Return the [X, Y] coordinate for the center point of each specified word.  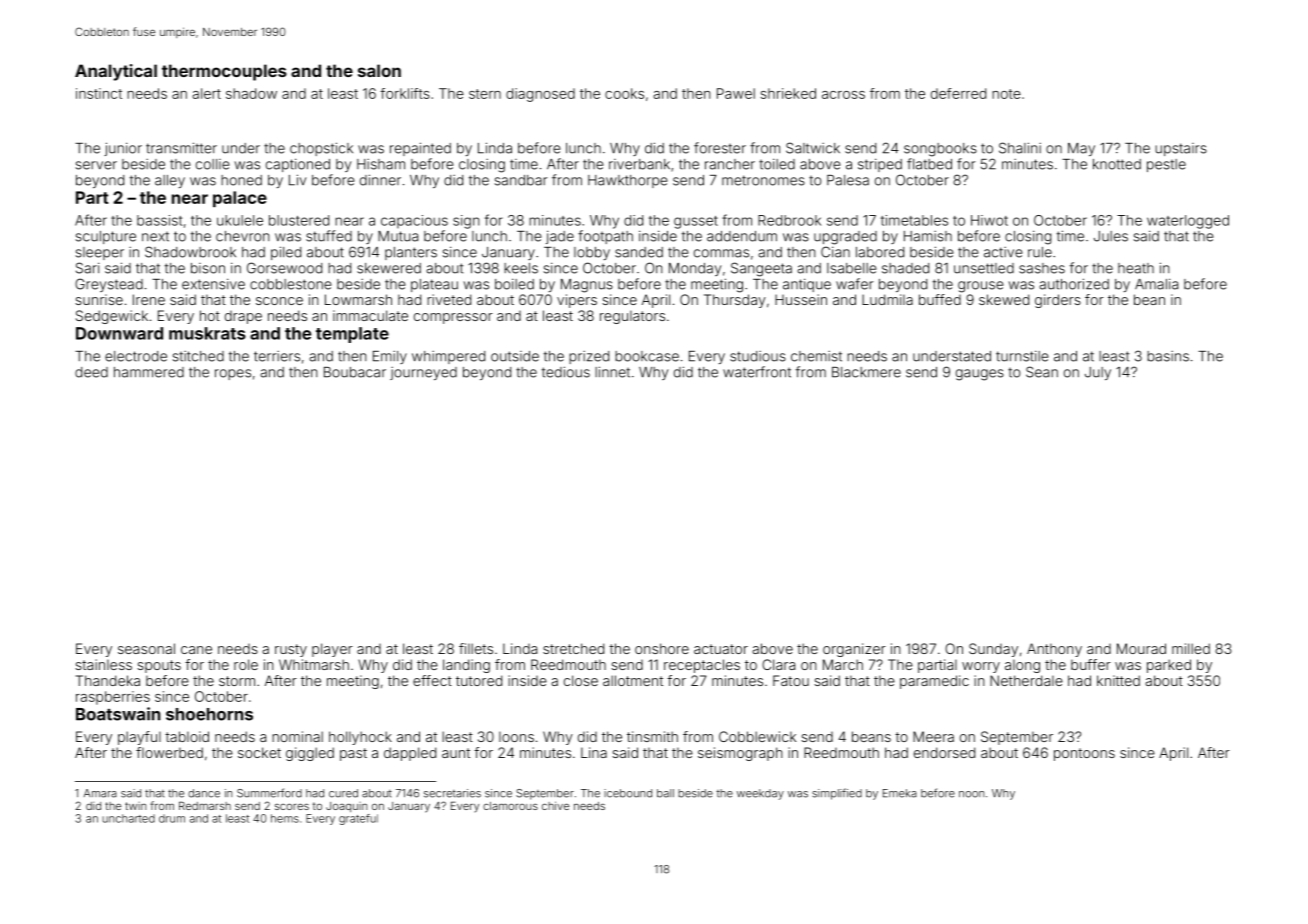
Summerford [269, 793]
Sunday [993, 650]
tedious [566, 372]
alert [206, 93]
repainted [420, 149]
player [332, 650]
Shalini [1020, 148]
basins [1168, 356]
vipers [577, 301]
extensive [213, 284]
